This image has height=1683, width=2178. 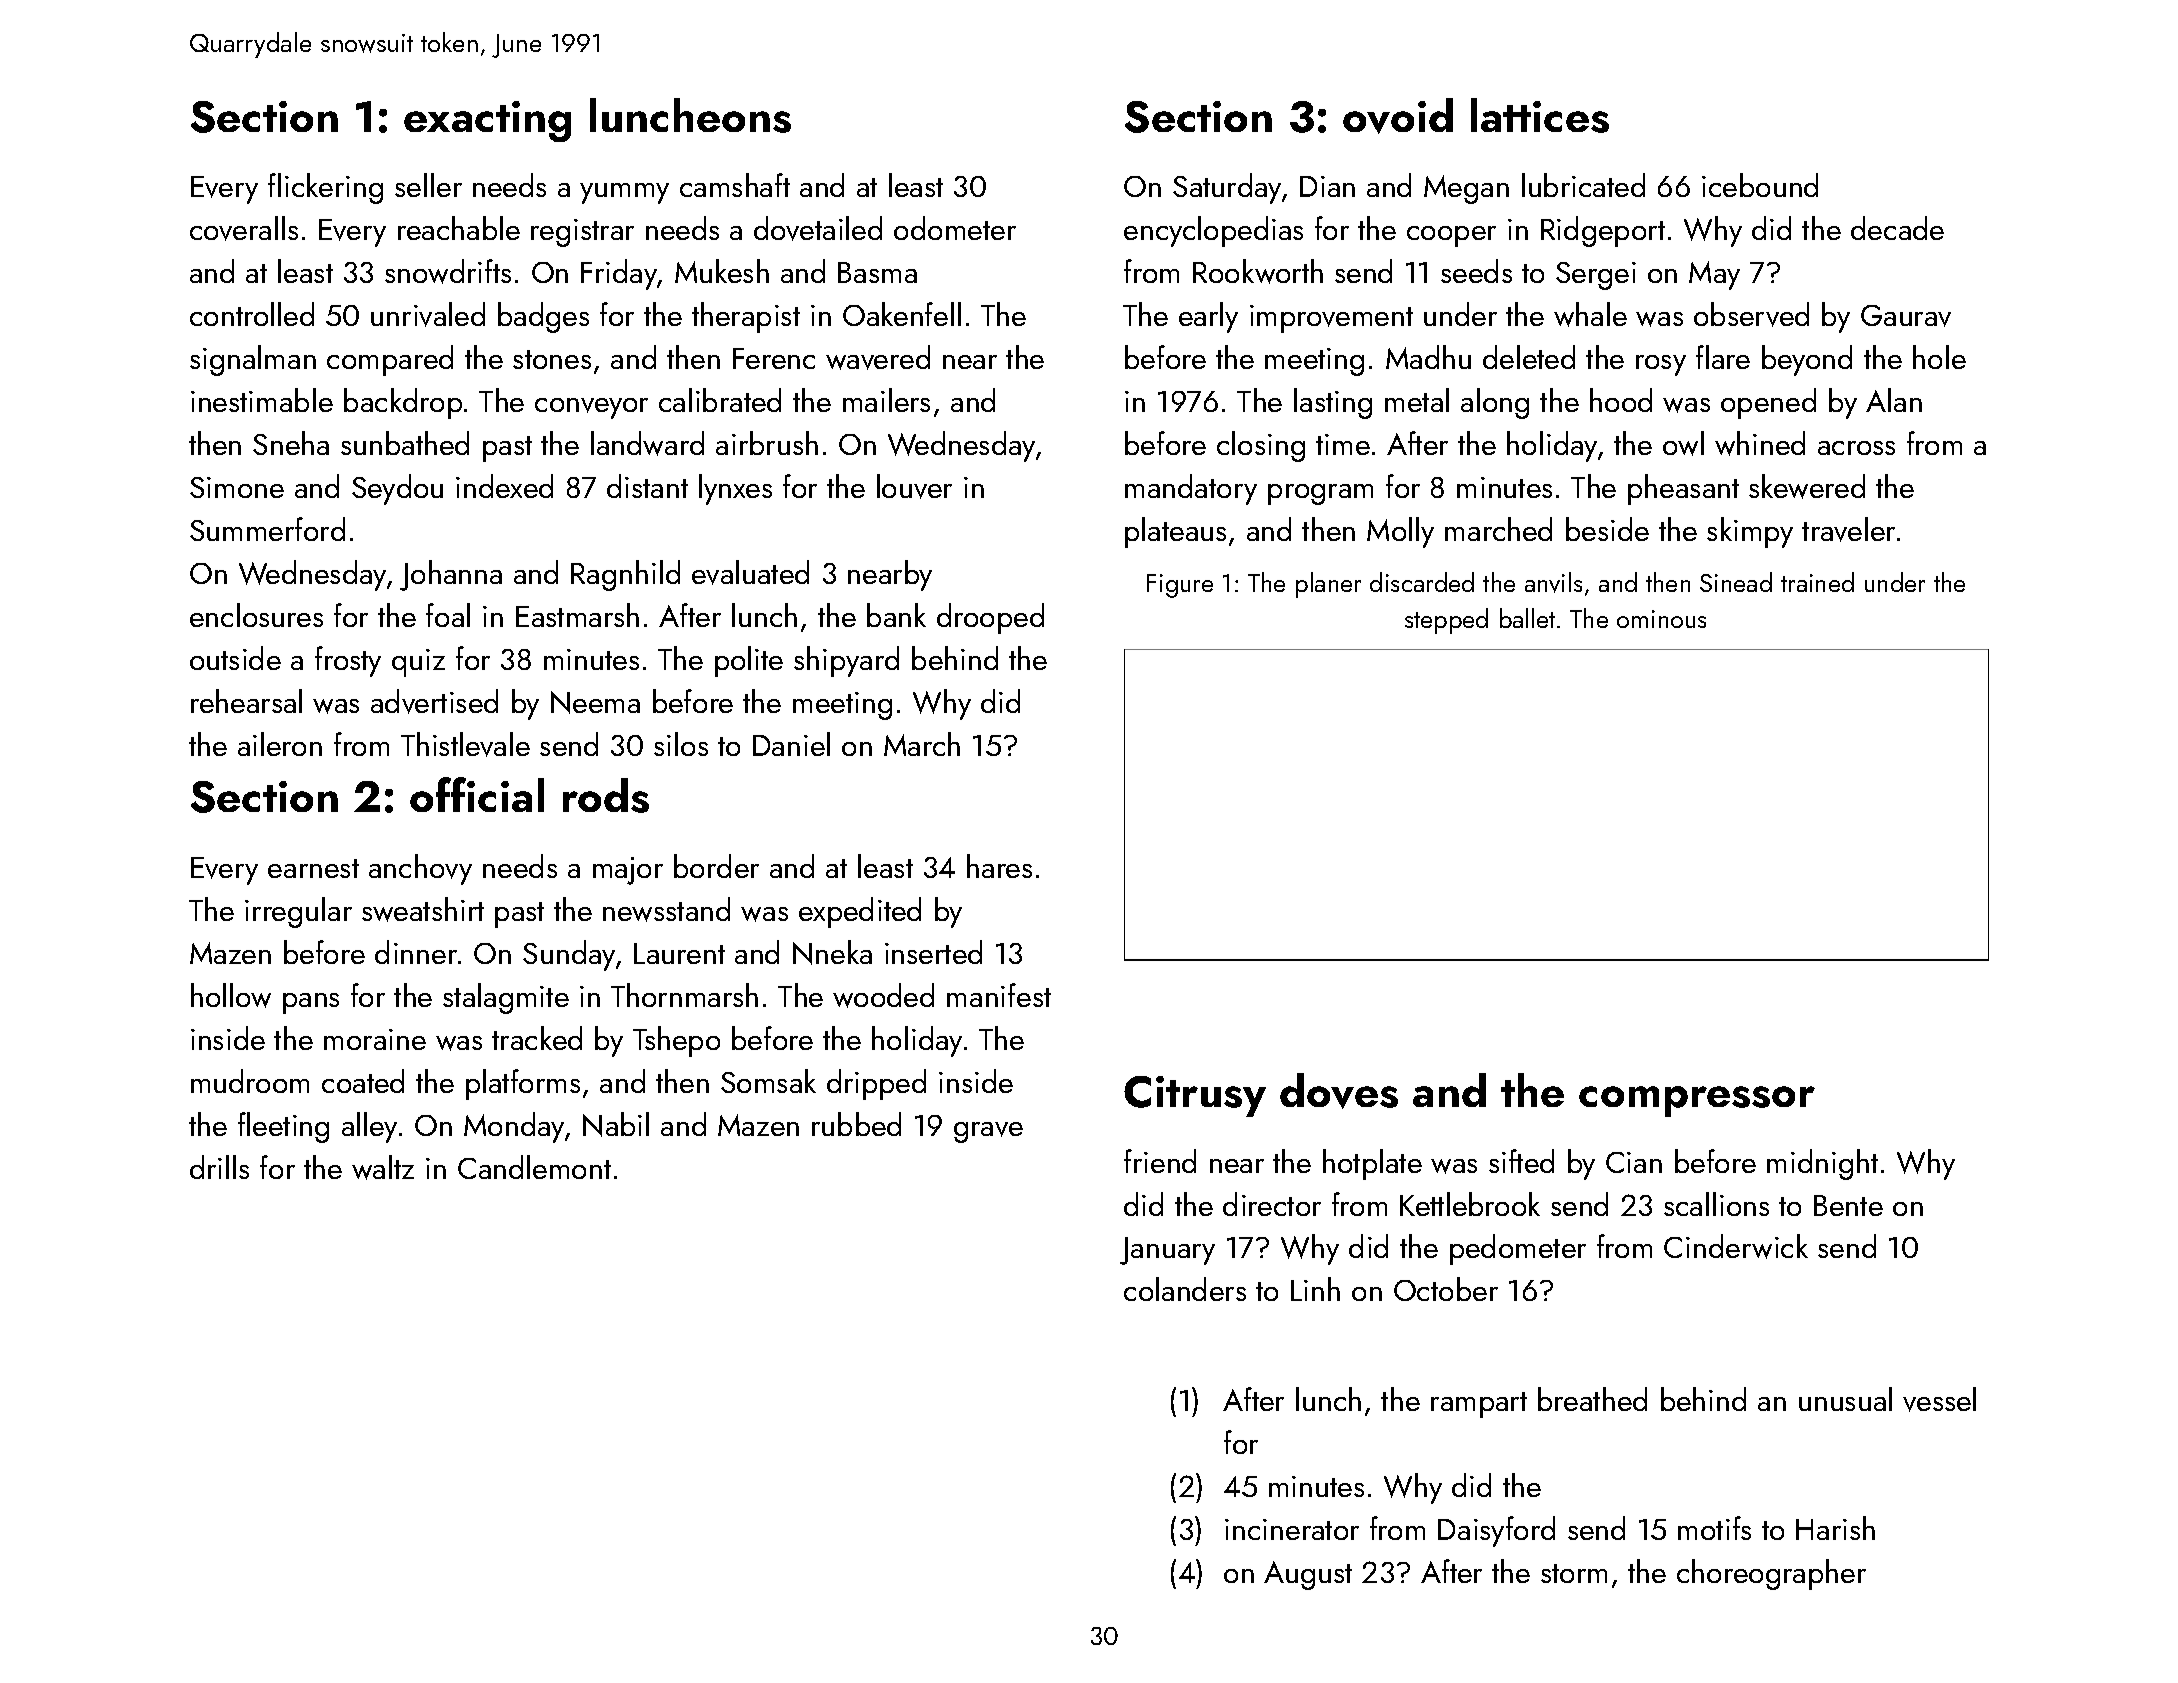 What do you see at coordinates (487, 121) in the image?
I see `exacting` at bounding box center [487, 121].
